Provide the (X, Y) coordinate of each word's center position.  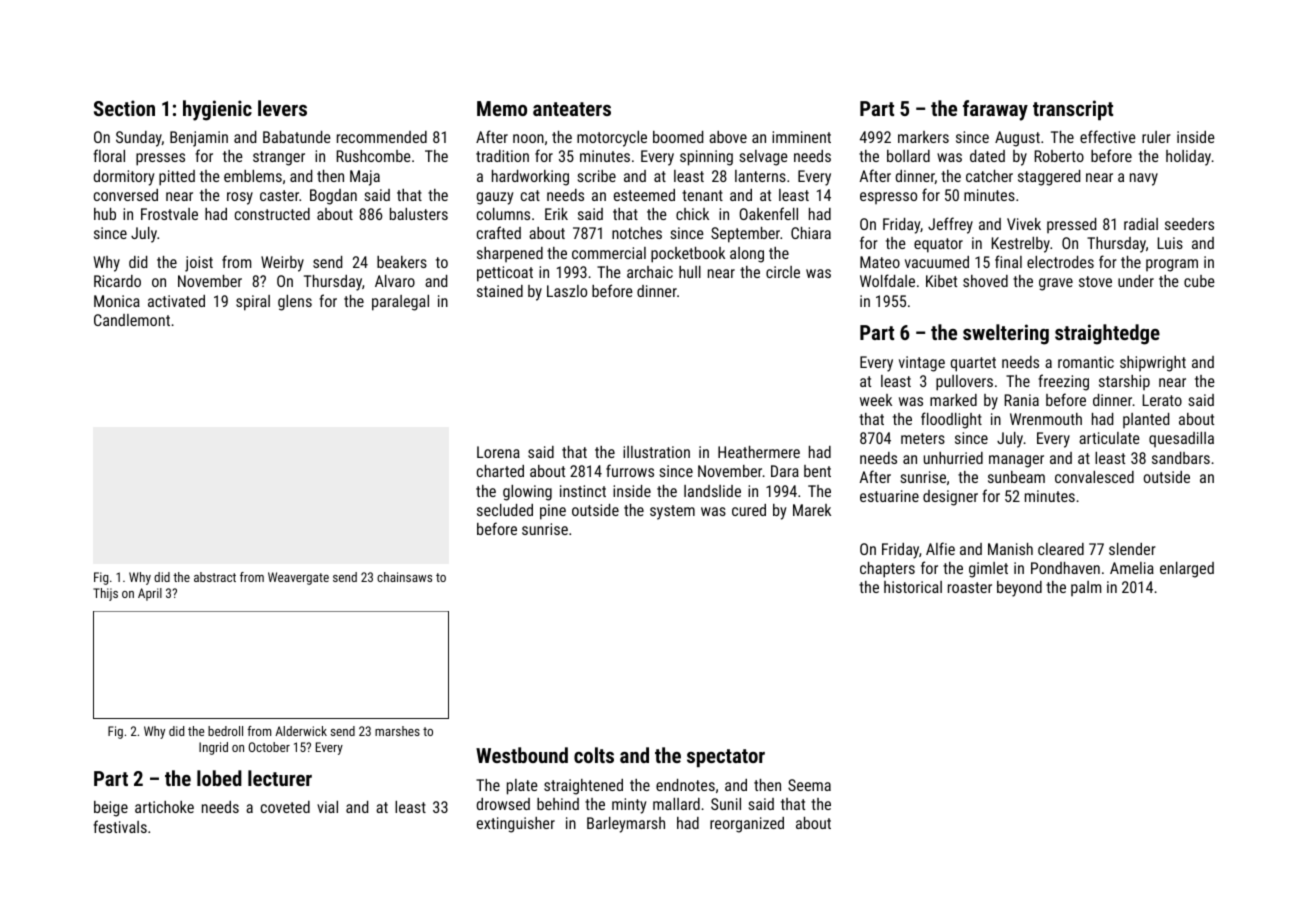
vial (327, 807)
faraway (995, 110)
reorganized (747, 825)
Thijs (105, 594)
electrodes (1060, 262)
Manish (1010, 549)
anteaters (572, 109)
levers (282, 108)
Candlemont (132, 320)
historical (913, 587)
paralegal (400, 303)
